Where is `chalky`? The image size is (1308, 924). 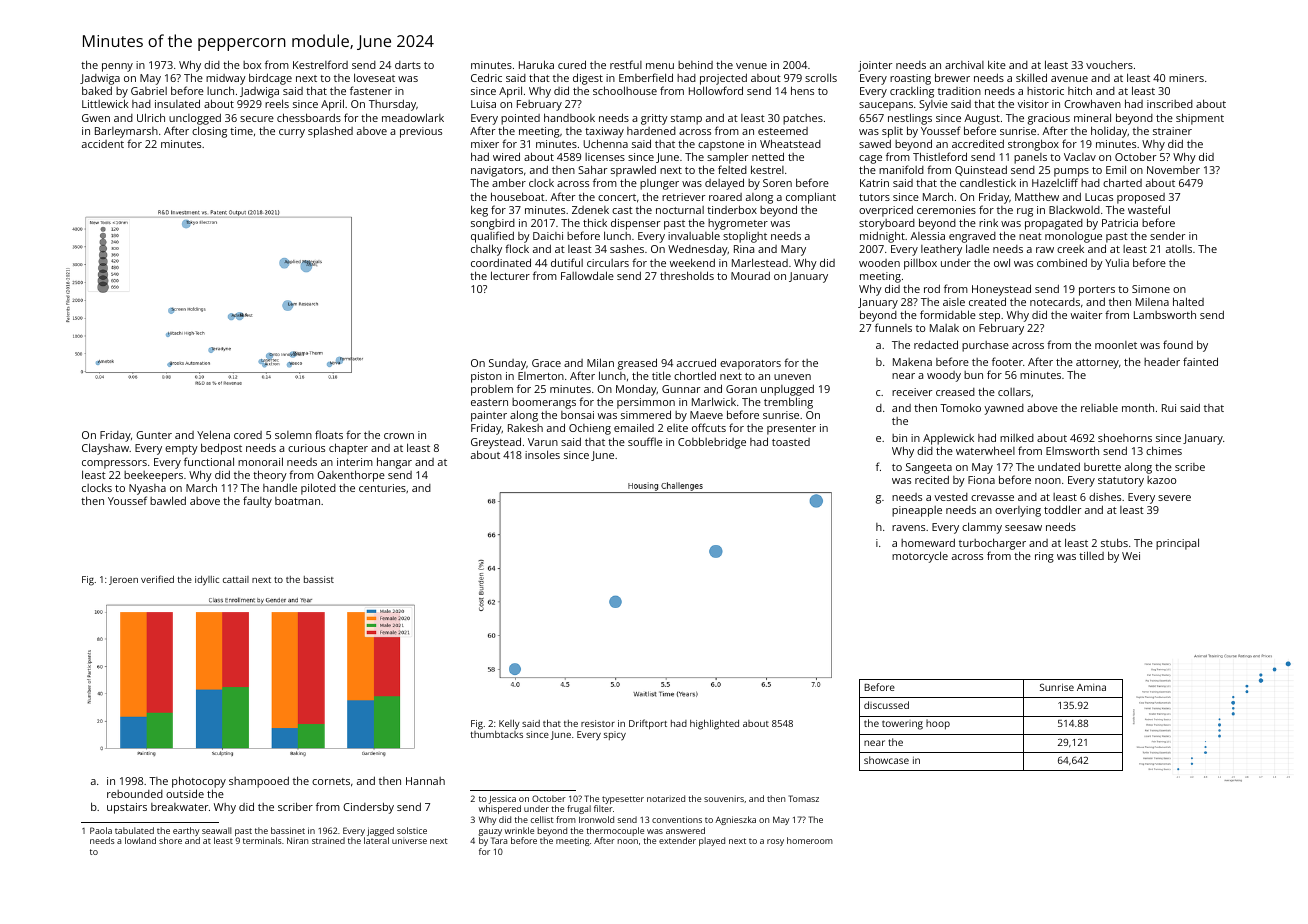 chalky is located at coordinates (486, 250).
